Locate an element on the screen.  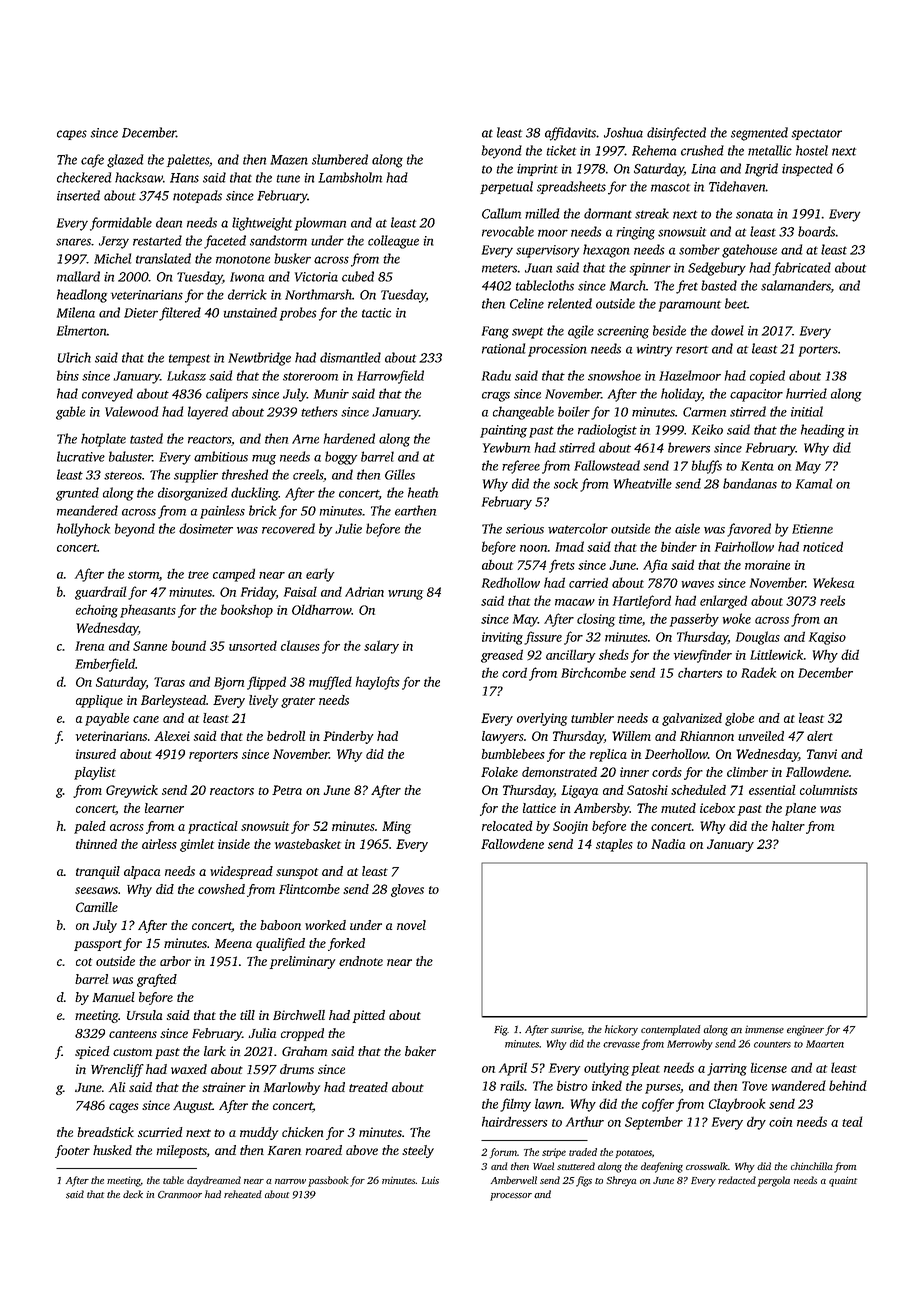
faceted is located at coordinates (225, 242).
